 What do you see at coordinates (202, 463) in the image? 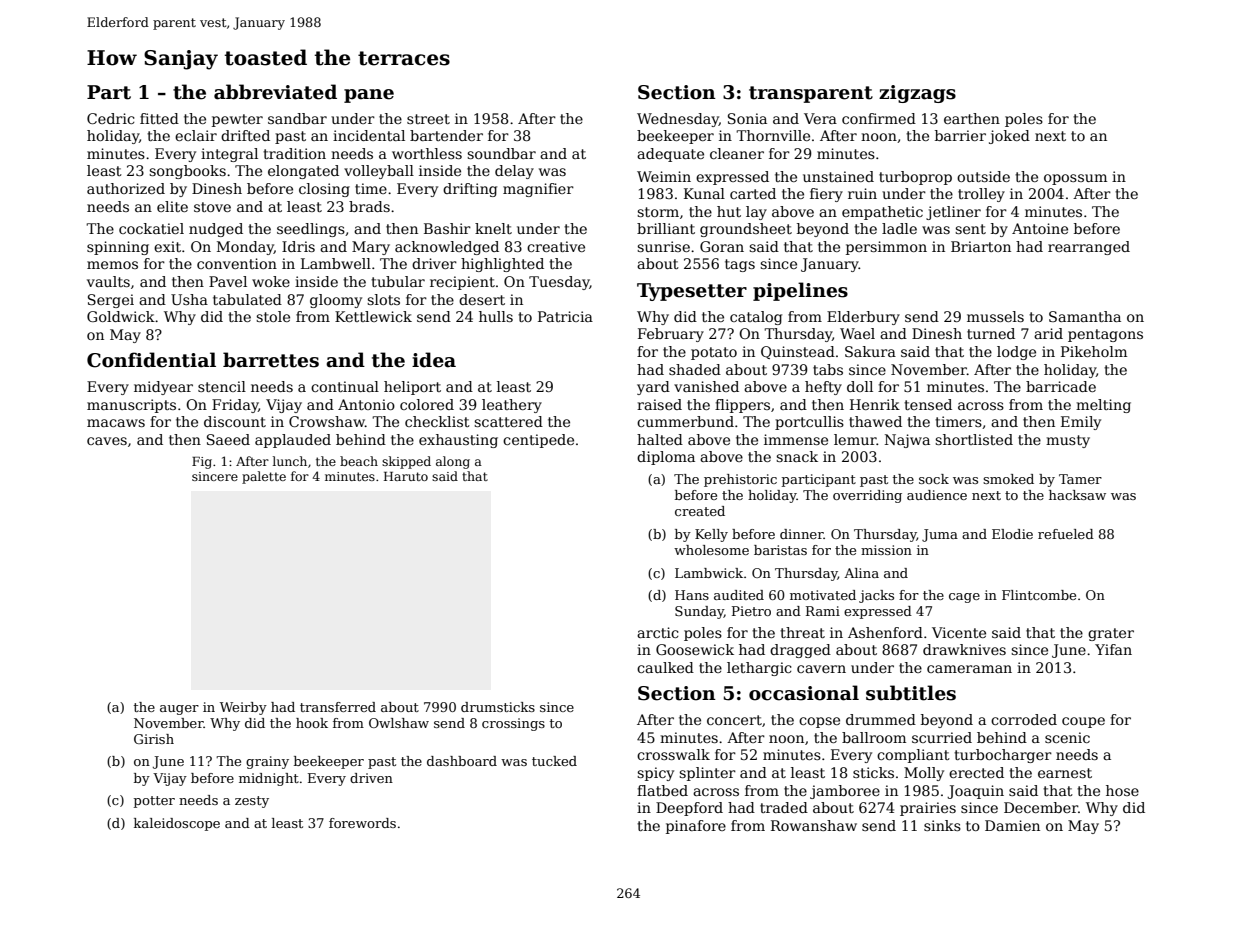
I see `Fig` at bounding box center [202, 463].
